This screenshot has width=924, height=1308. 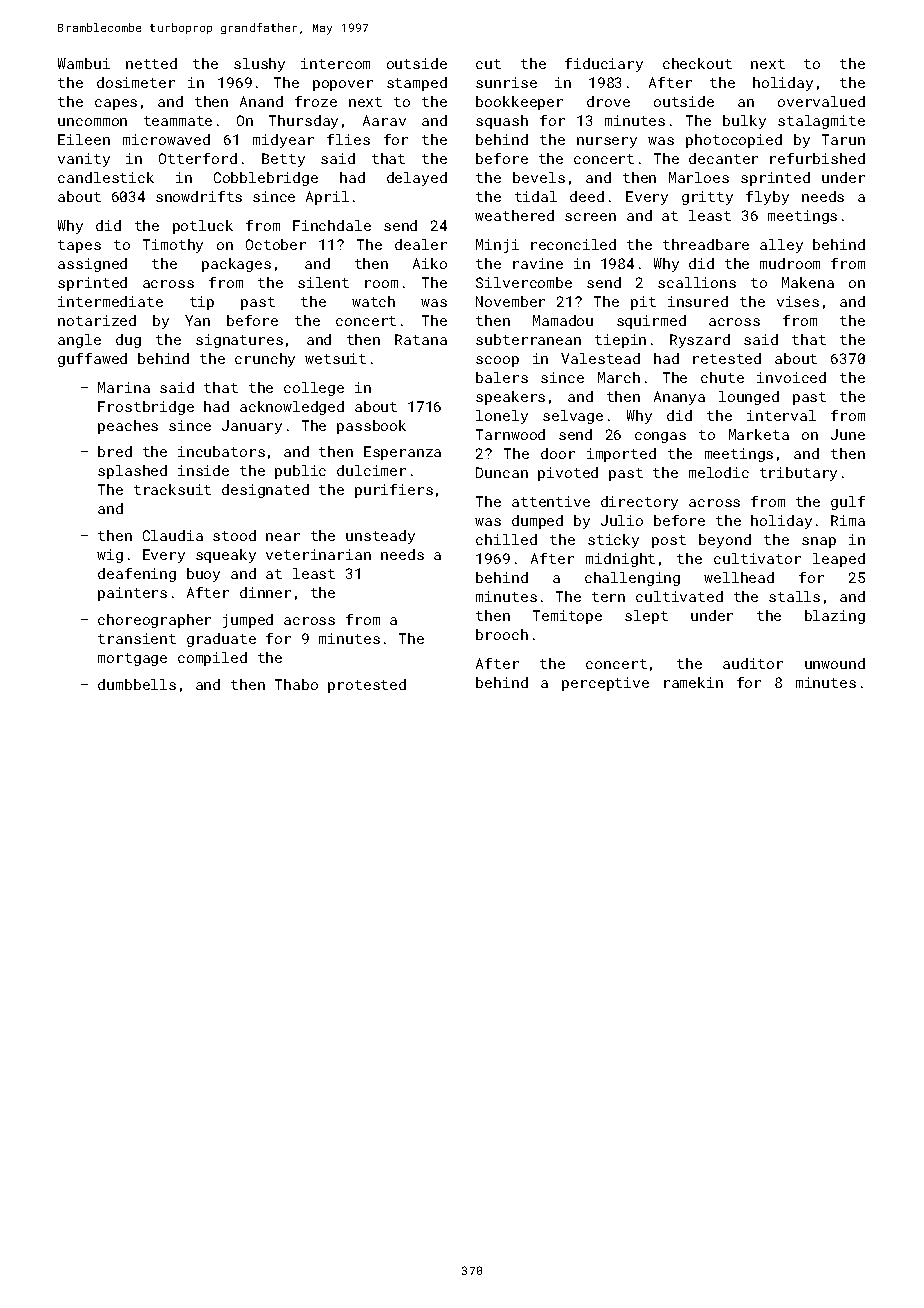 I want to click on bevels, so click(x=539, y=177).
